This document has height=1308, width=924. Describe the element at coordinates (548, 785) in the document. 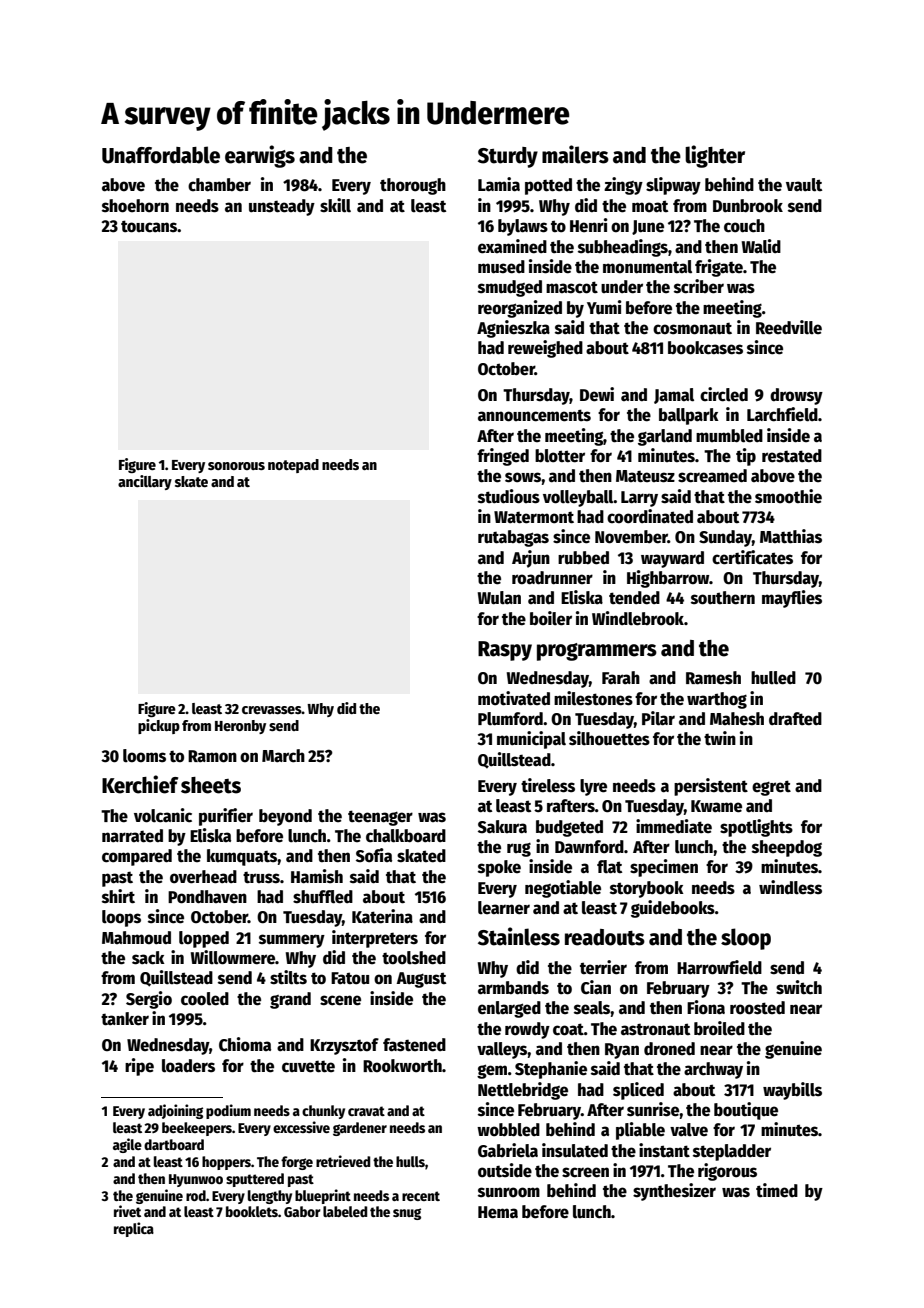

I see `tireless` at that location.
